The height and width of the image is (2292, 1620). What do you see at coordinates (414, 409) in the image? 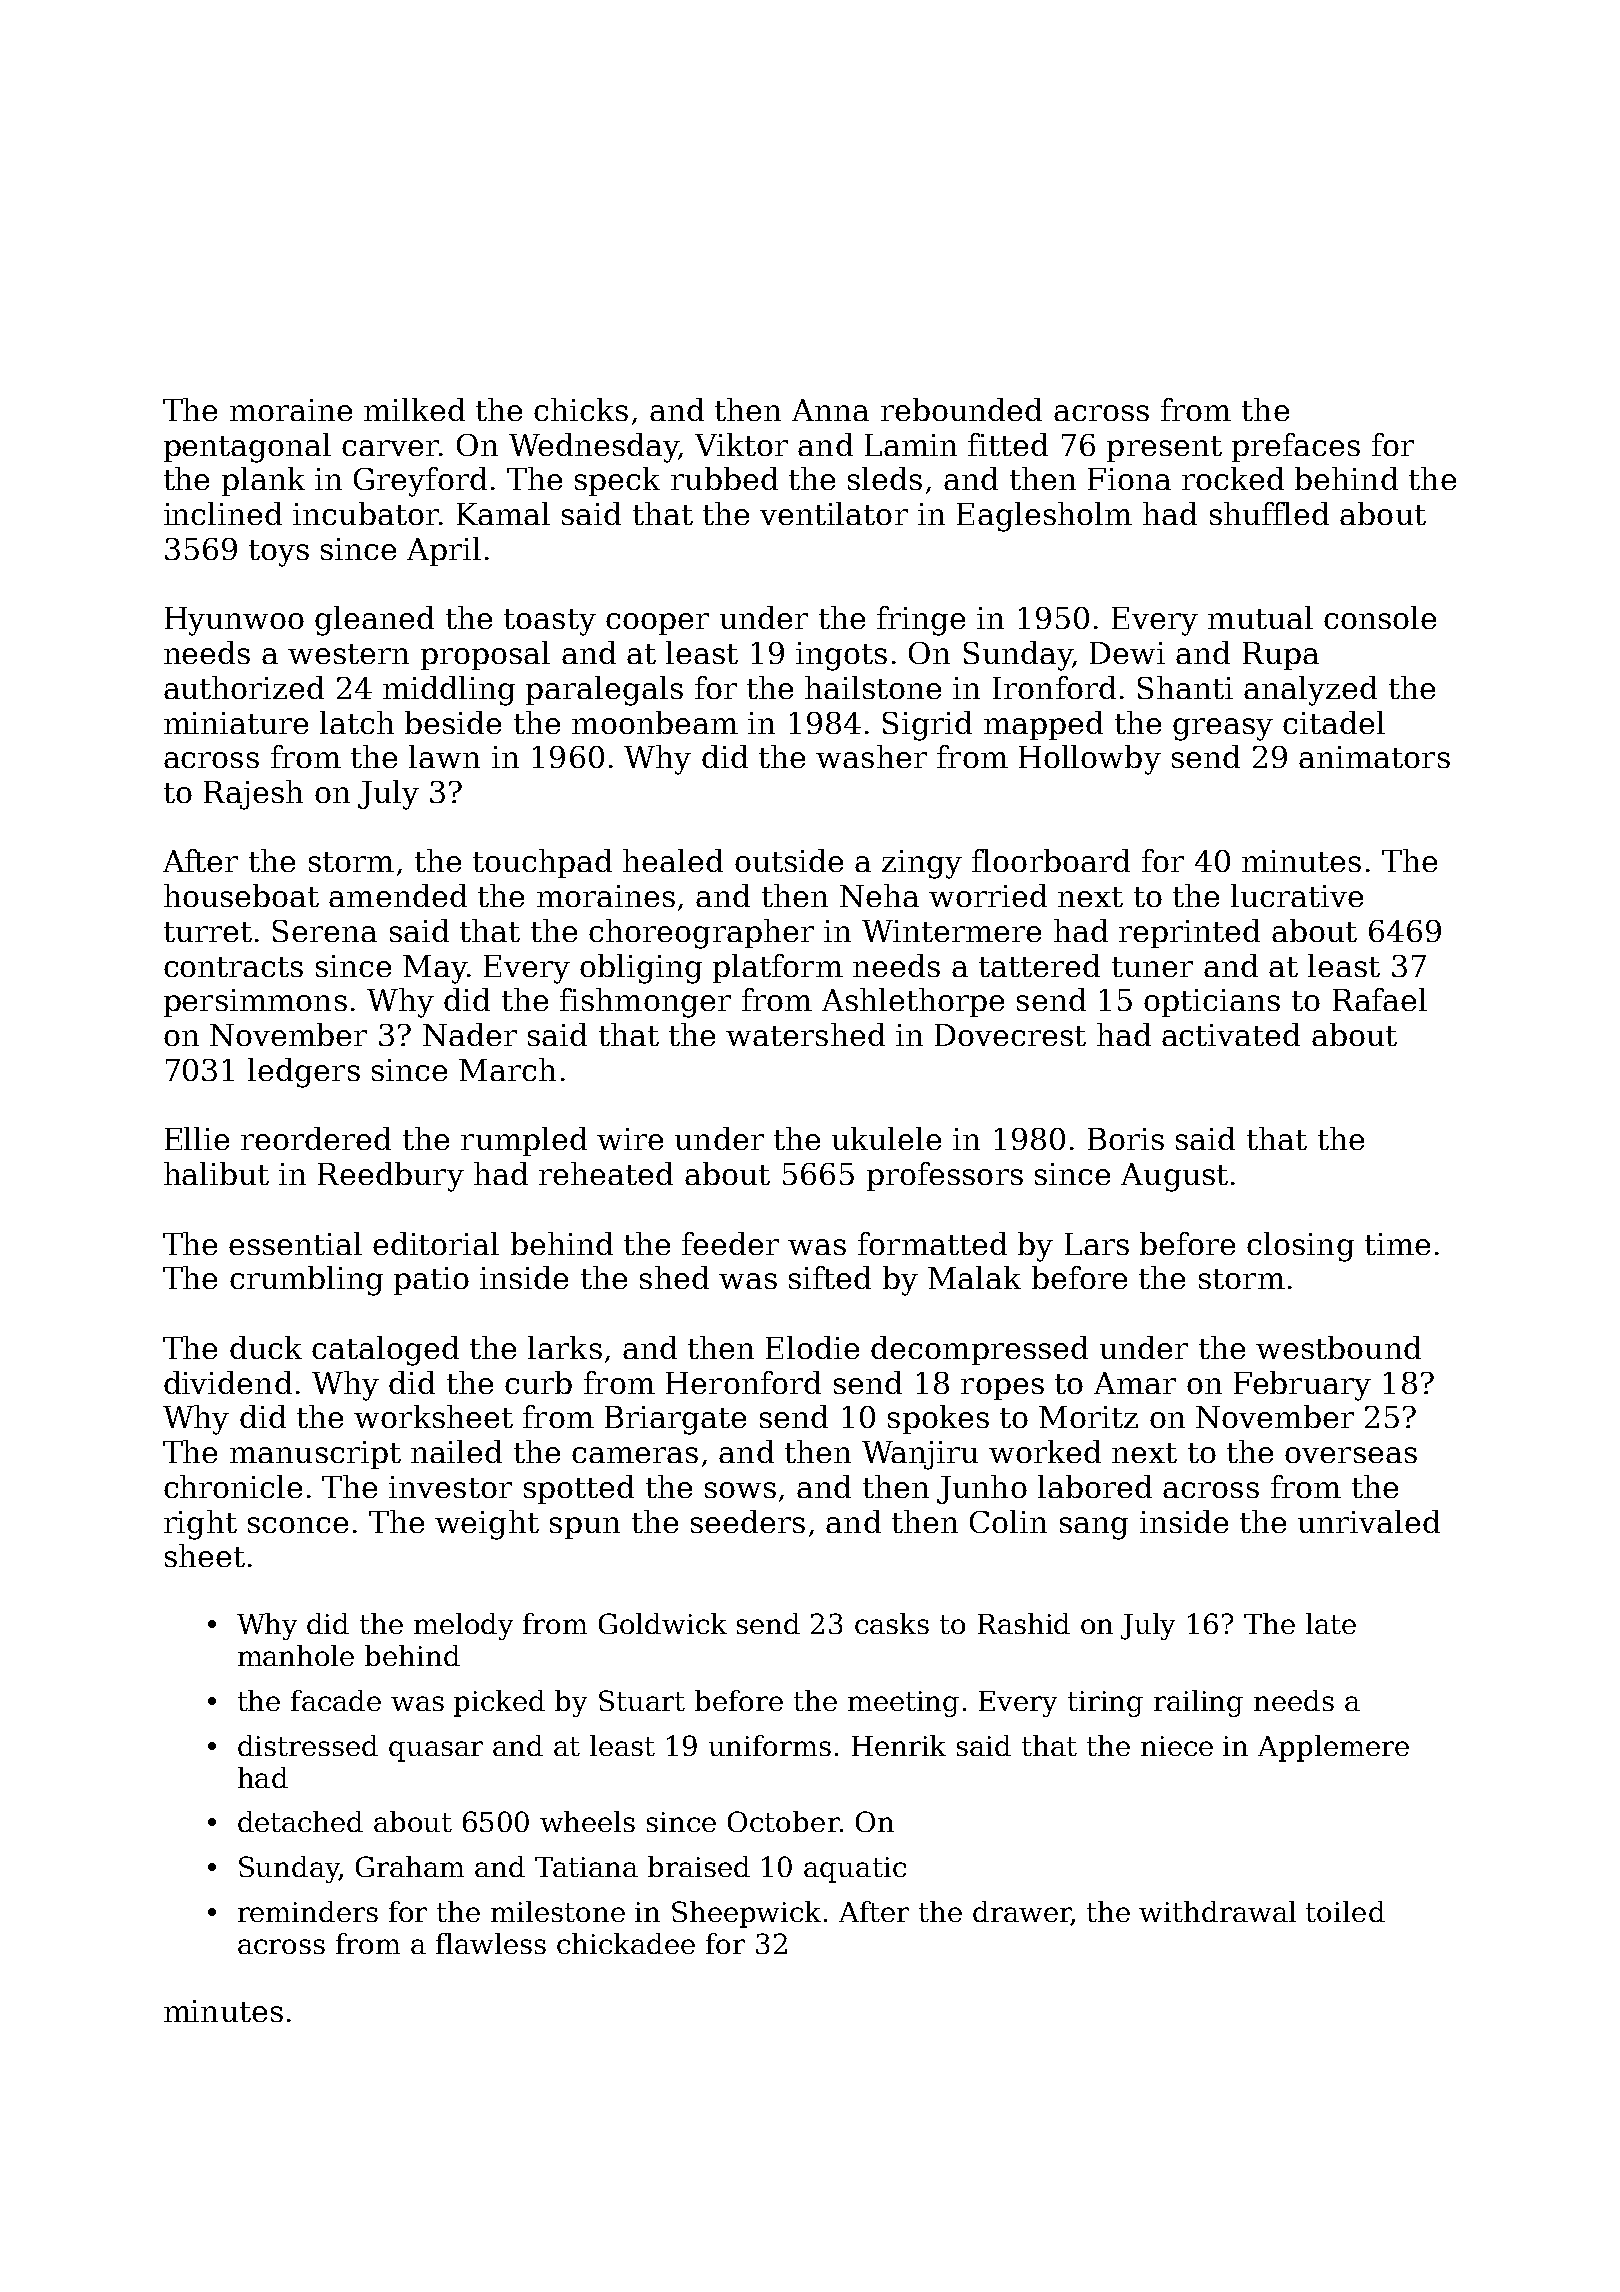
I see `milked` at bounding box center [414, 409].
